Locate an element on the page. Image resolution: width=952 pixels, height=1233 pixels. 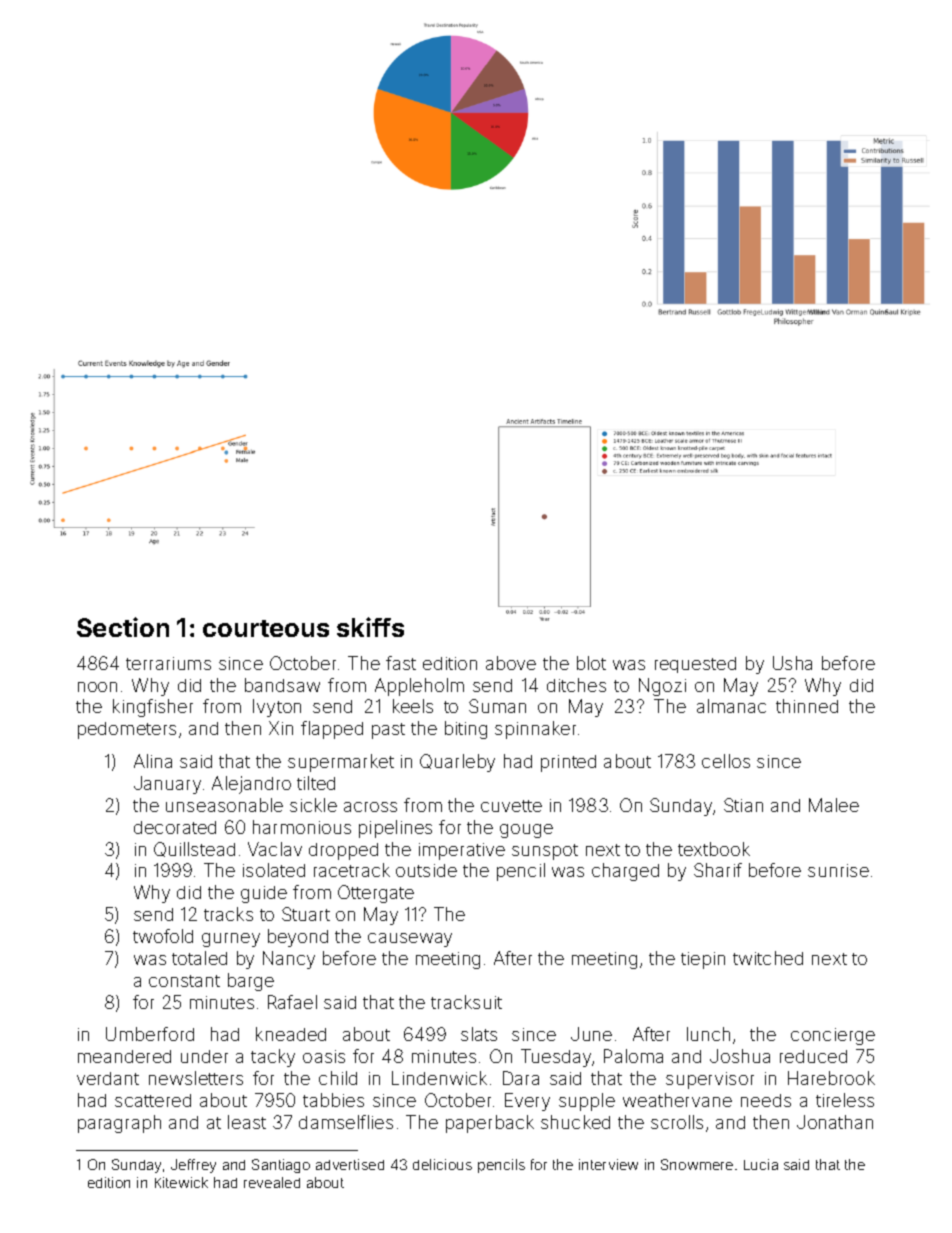
interview is located at coordinates (608, 1164).
